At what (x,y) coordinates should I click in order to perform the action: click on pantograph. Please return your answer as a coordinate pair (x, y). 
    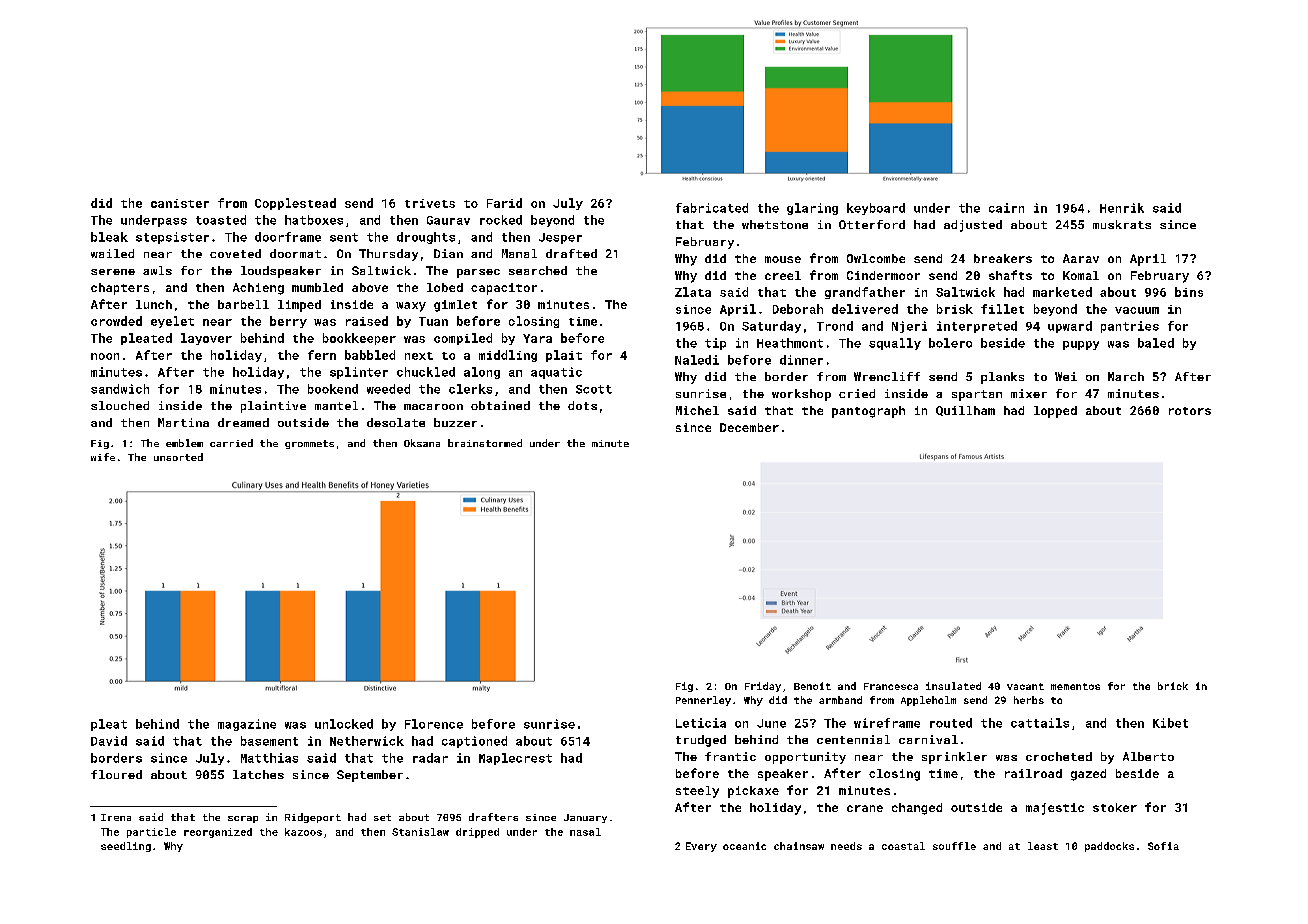
    Looking at the image, I should click on (868, 412).
